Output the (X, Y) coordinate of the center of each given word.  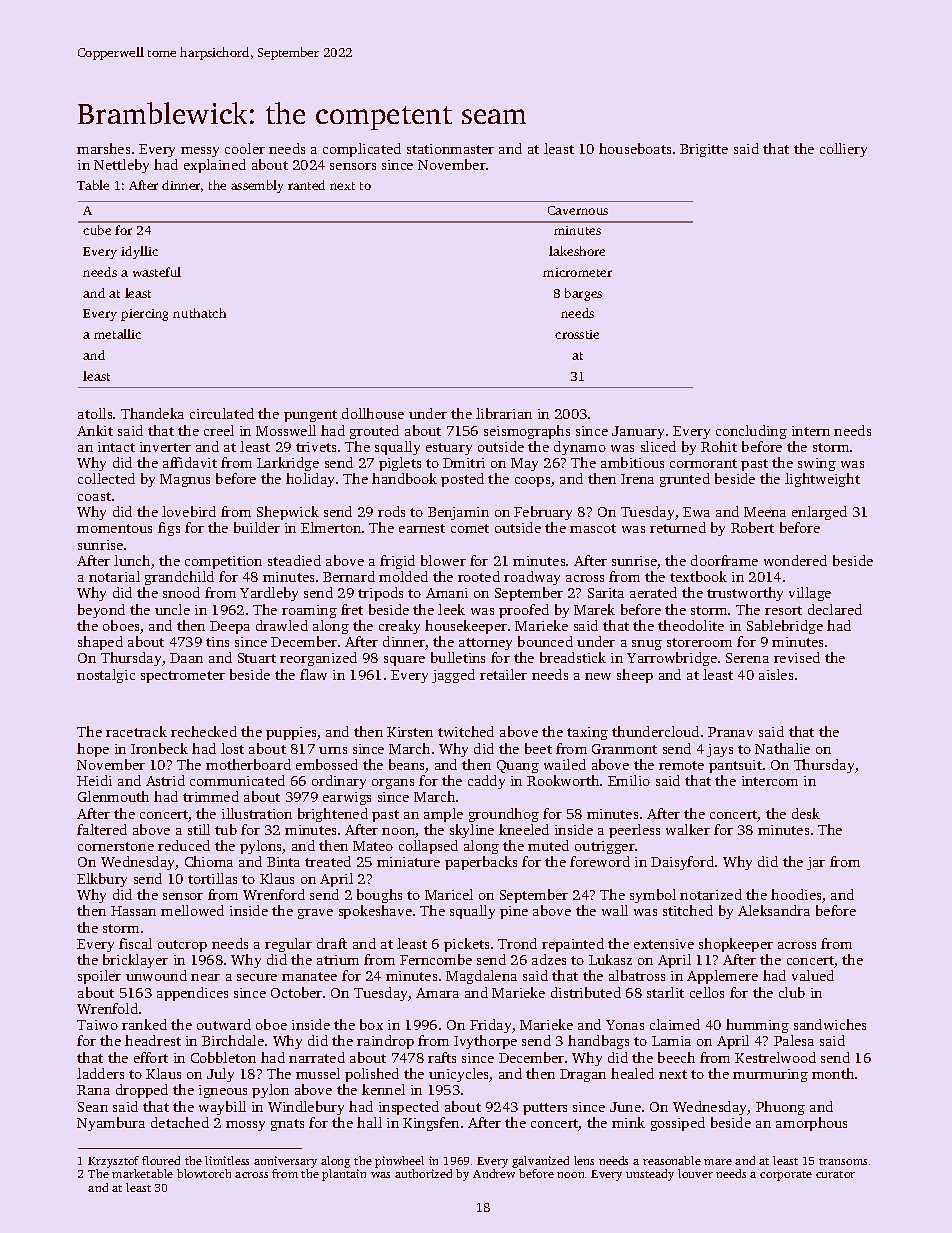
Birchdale (233, 1040)
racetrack (136, 731)
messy (200, 152)
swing (817, 464)
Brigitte (704, 150)
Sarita (606, 593)
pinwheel (399, 1162)
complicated (362, 150)
